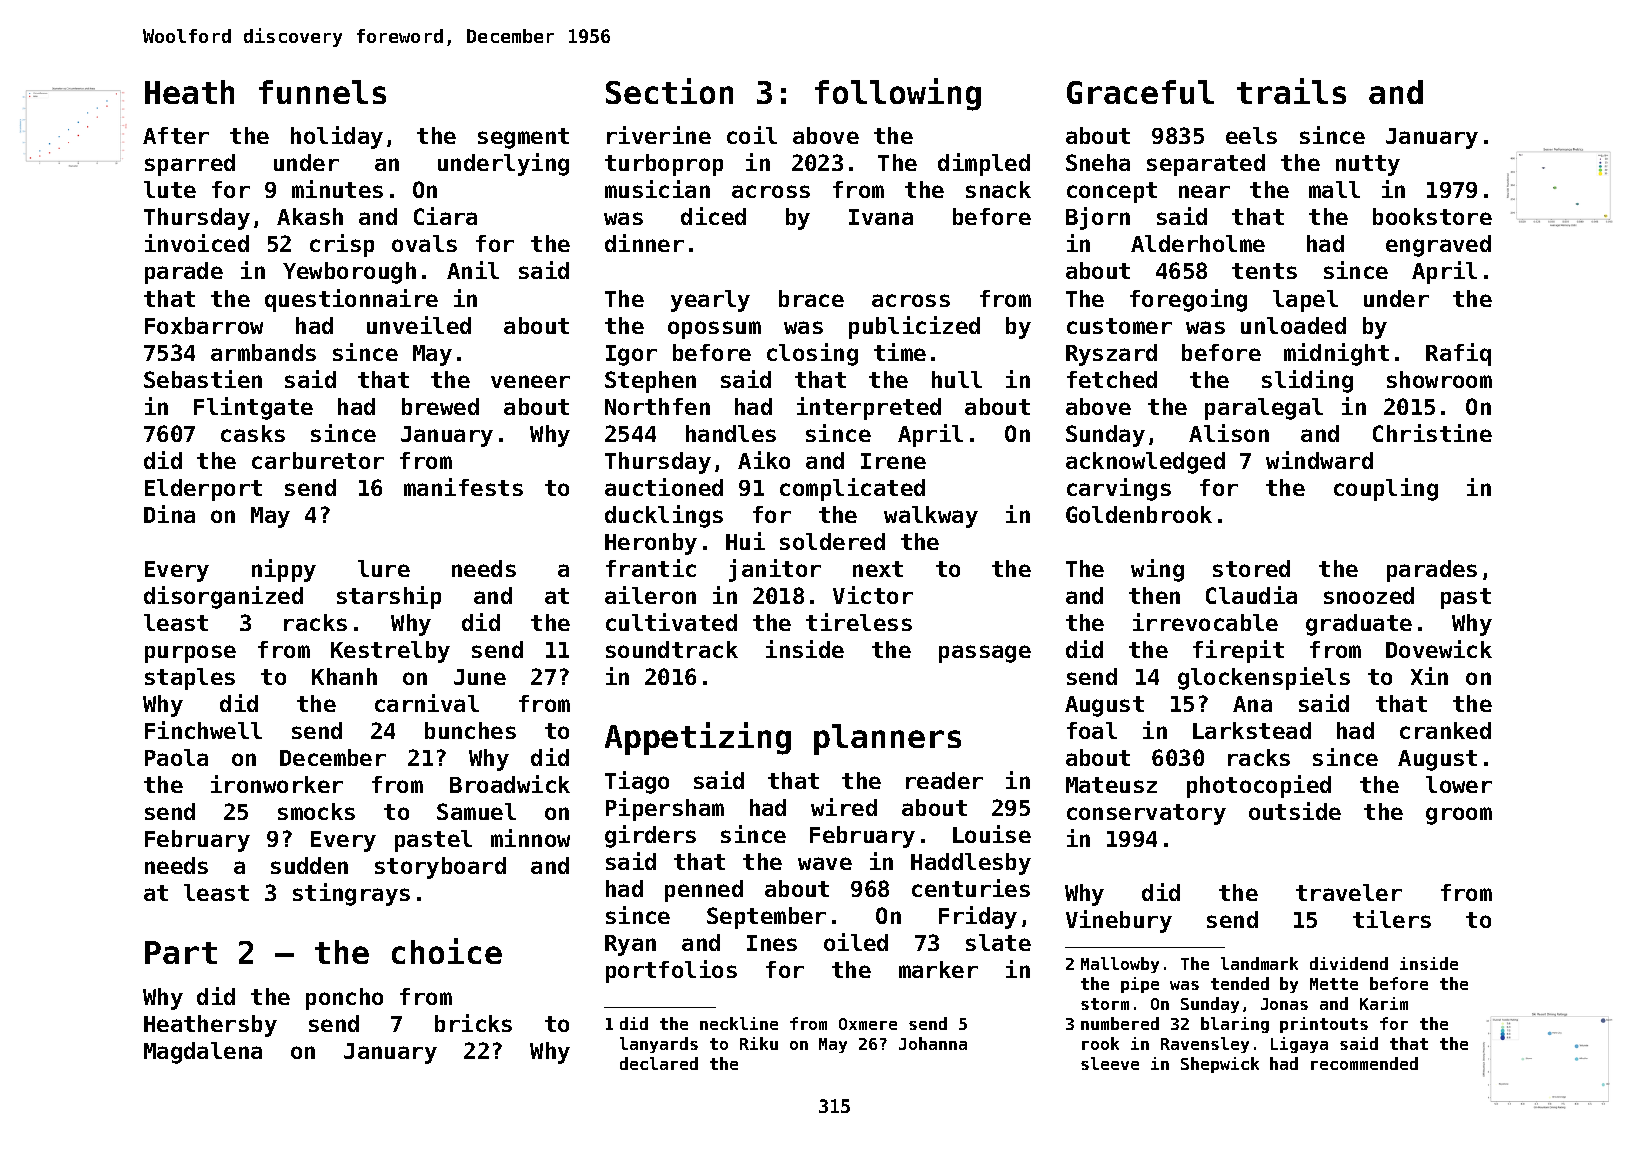  I want to click on customer, so click(1119, 326).
